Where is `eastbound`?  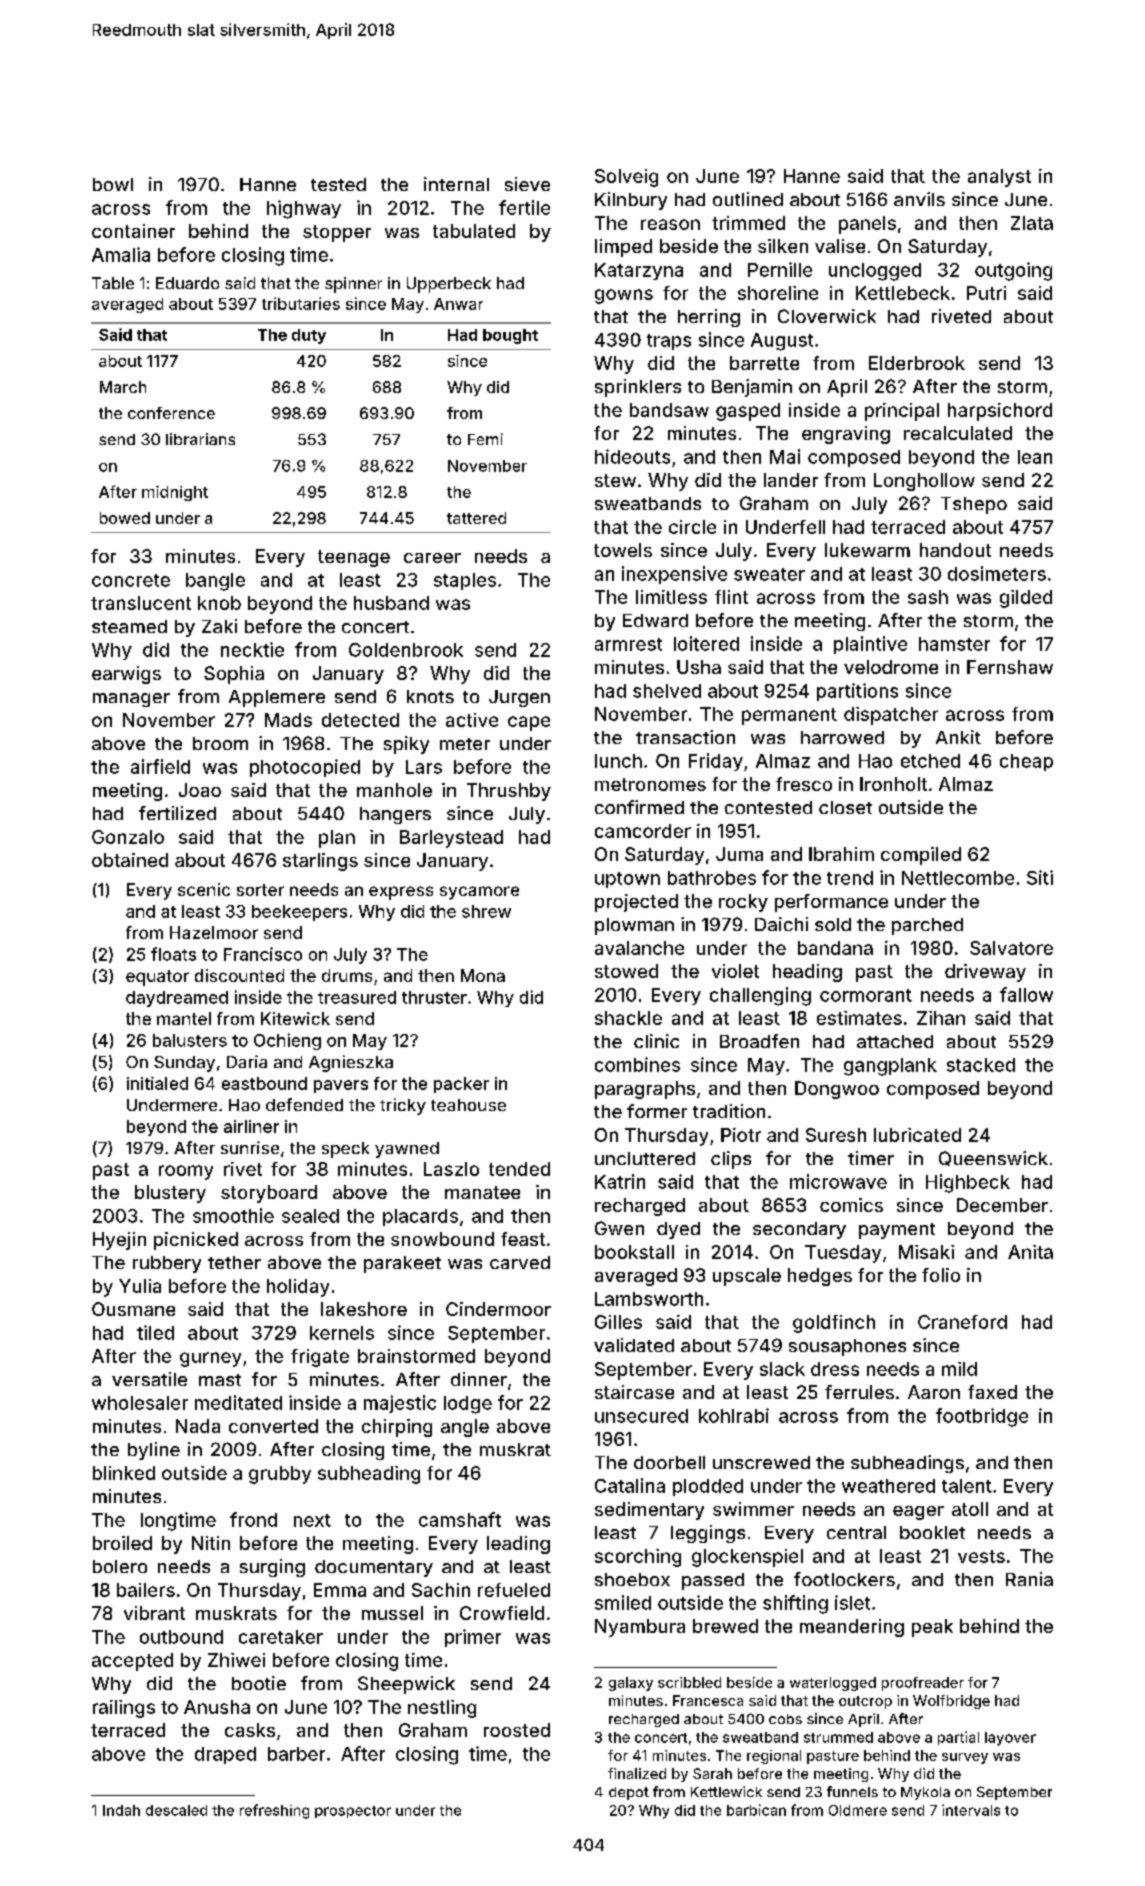 eastbound is located at coordinates (264, 1083).
